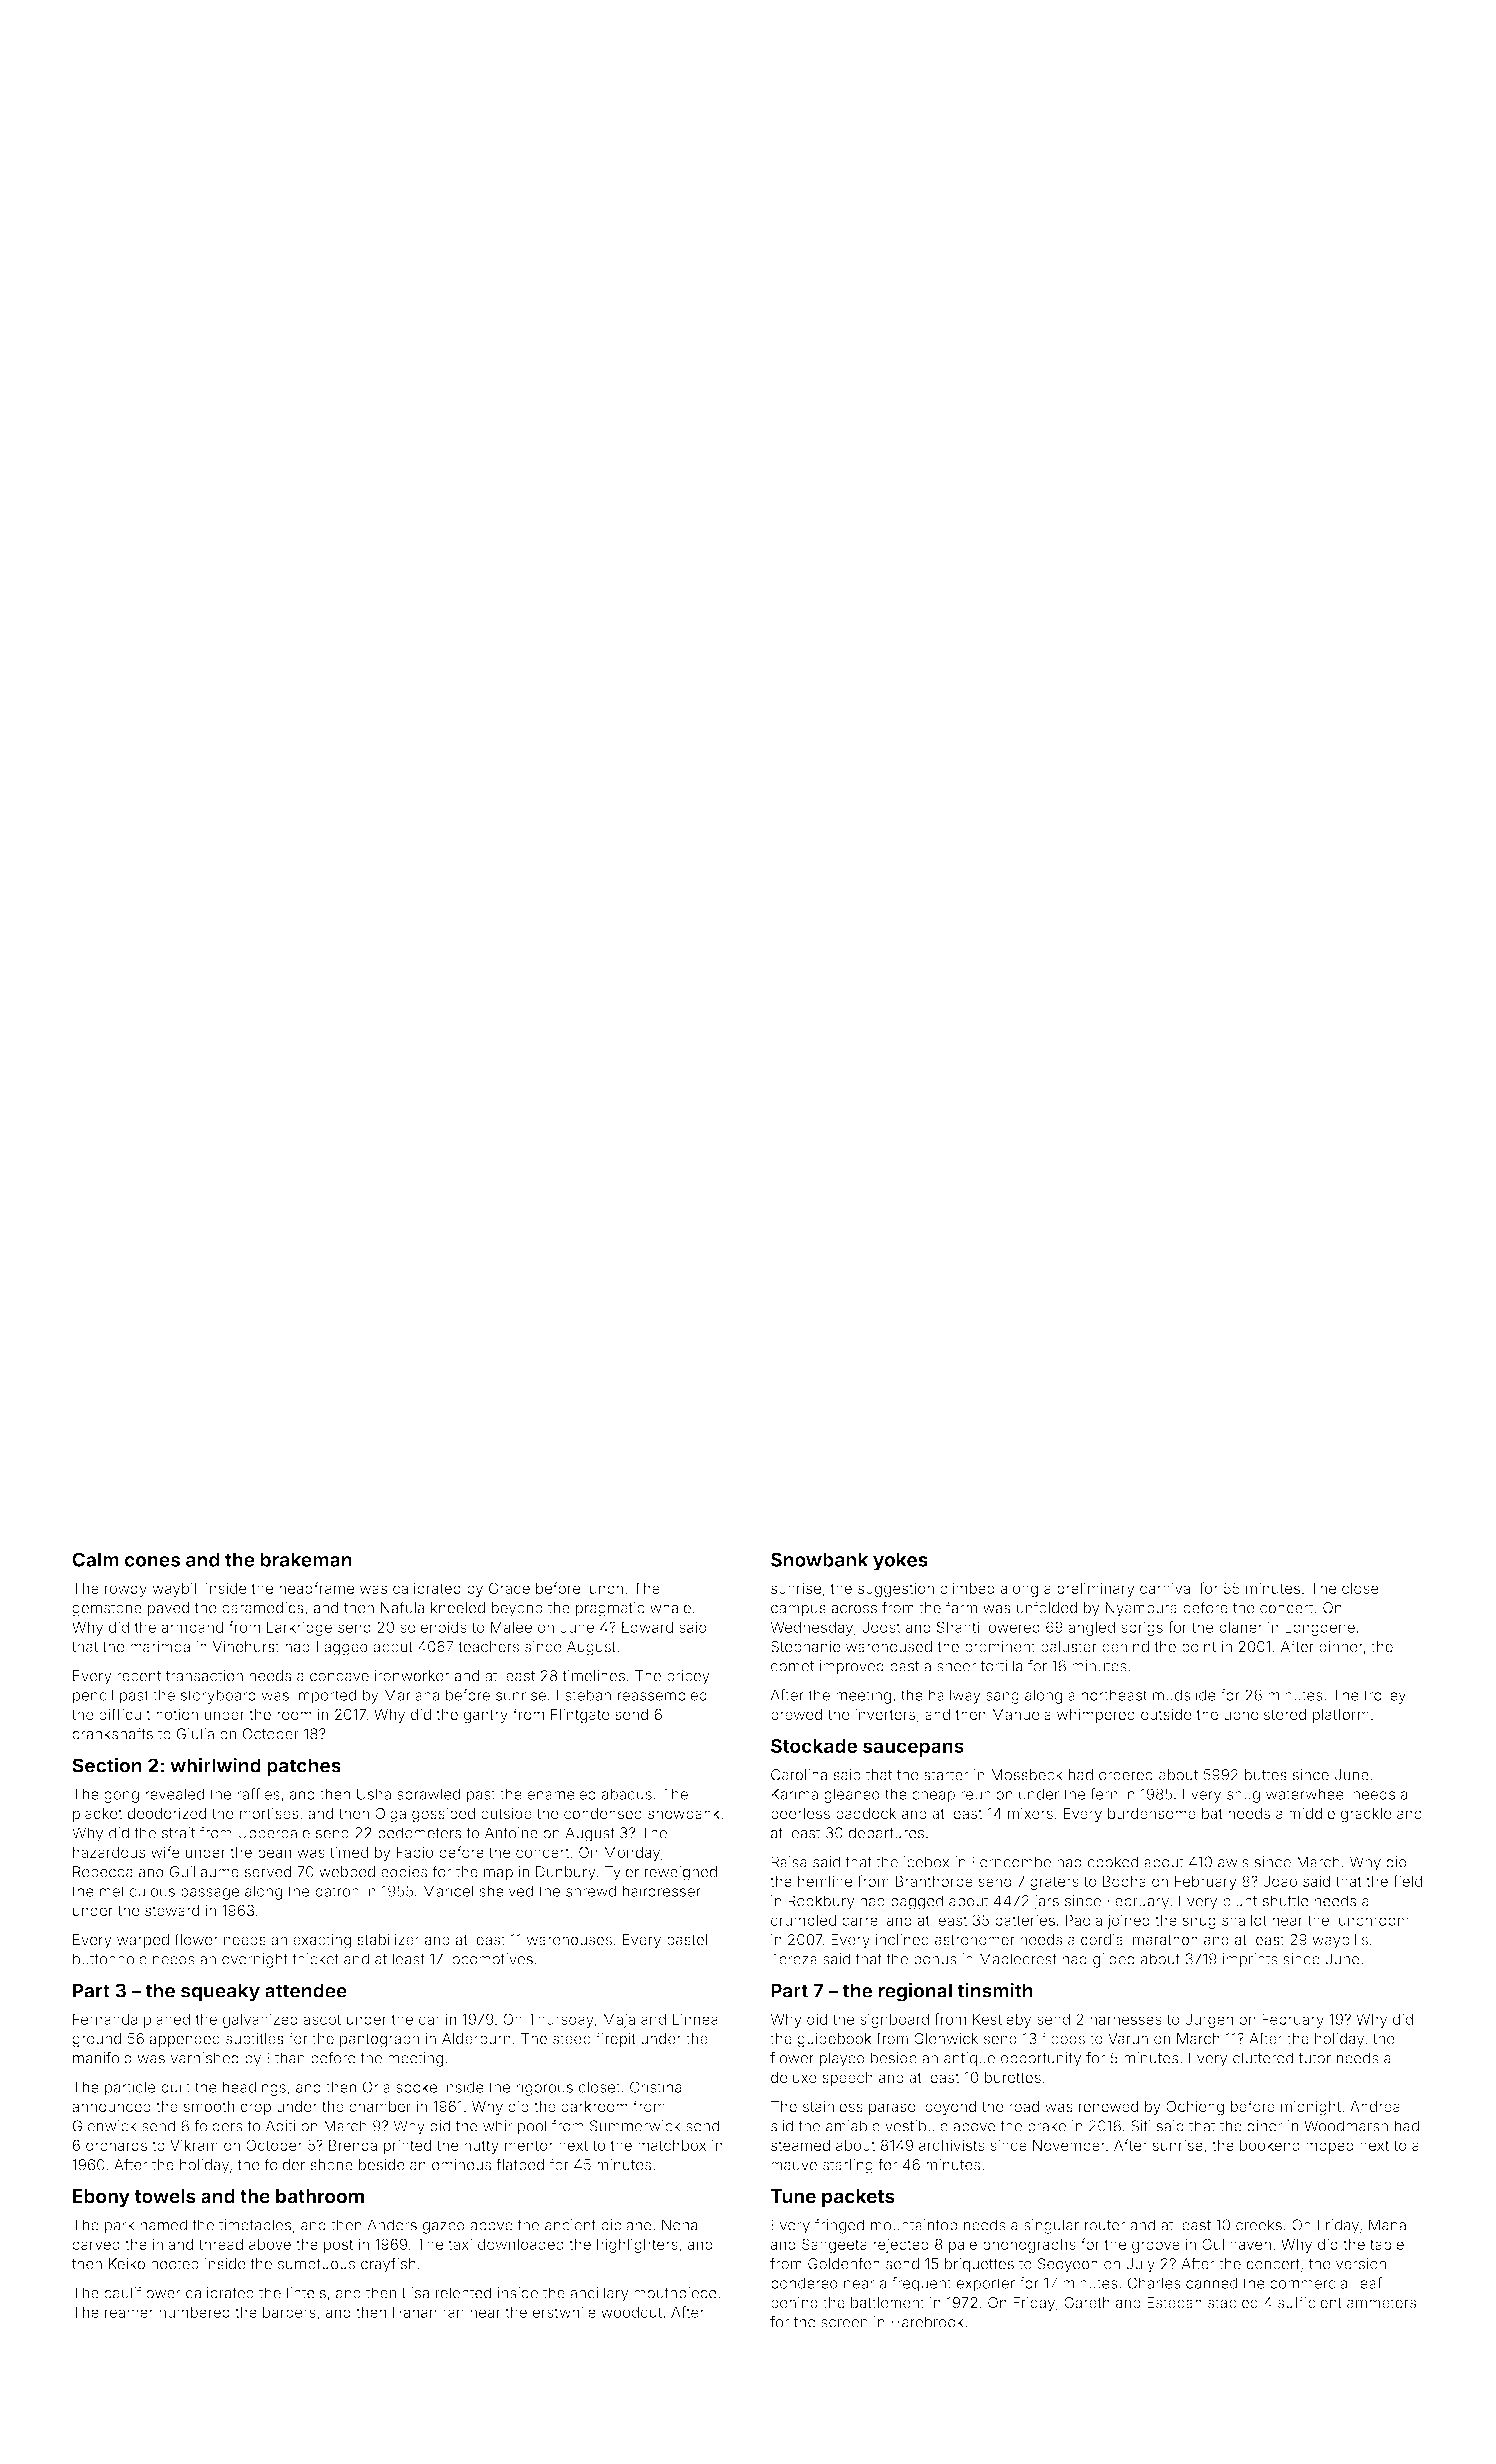 Image resolution: width=1496 pixels, height=2464 pixels. Describe the element at coordinates (1320, 1628) in the screenshot. I see `Longdene` at that location.
